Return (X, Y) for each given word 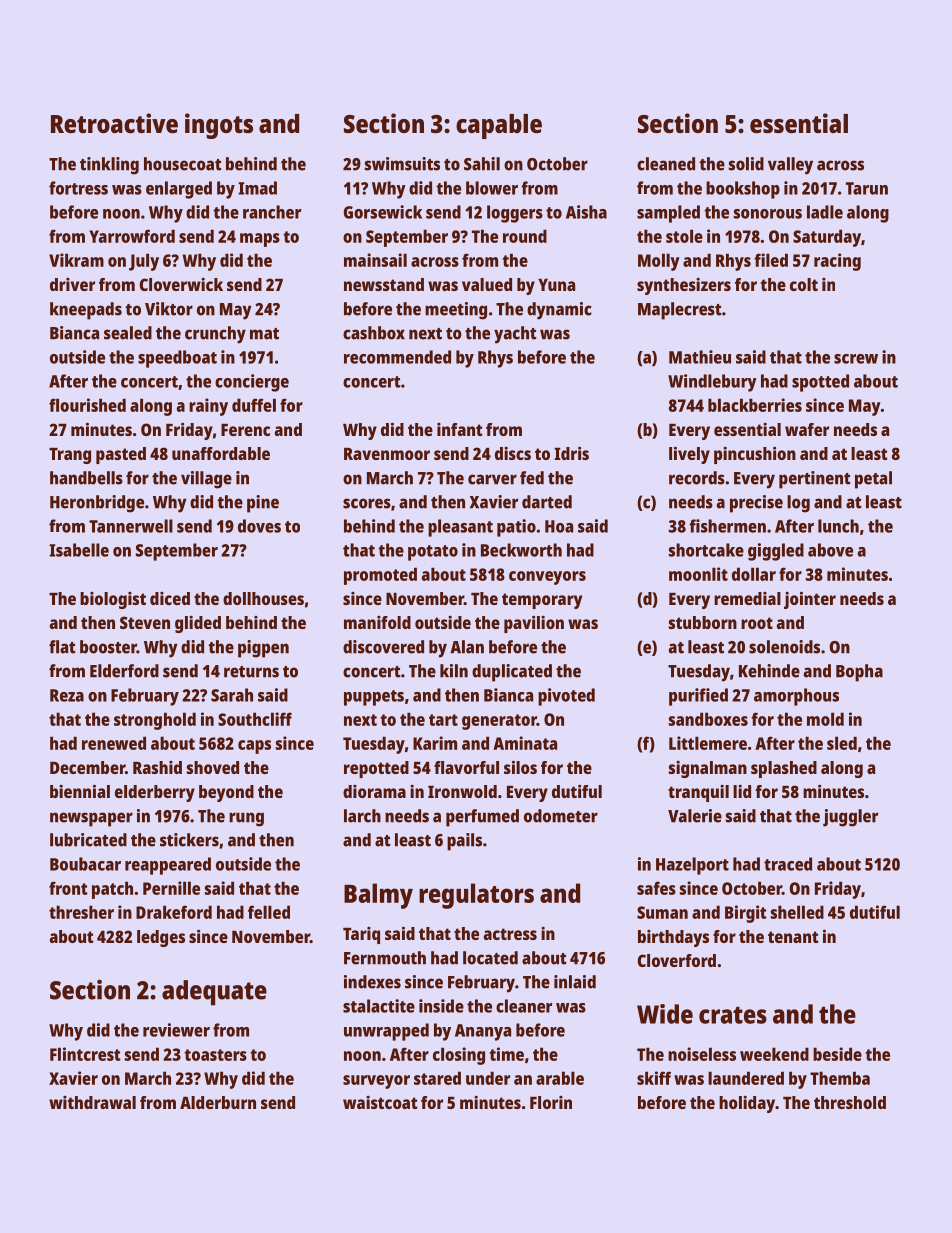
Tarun (867, 188)
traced (788, 864)
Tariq (361, 935)
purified (698, 697)
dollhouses (263, 598)
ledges (161, 938)
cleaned (666, 164)
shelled (797, 912)
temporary (542, 601)
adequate (214, 993)
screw (856, 359)
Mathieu (700, 357)
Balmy (378, 896)
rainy (208, 407)
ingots (219, 126)
